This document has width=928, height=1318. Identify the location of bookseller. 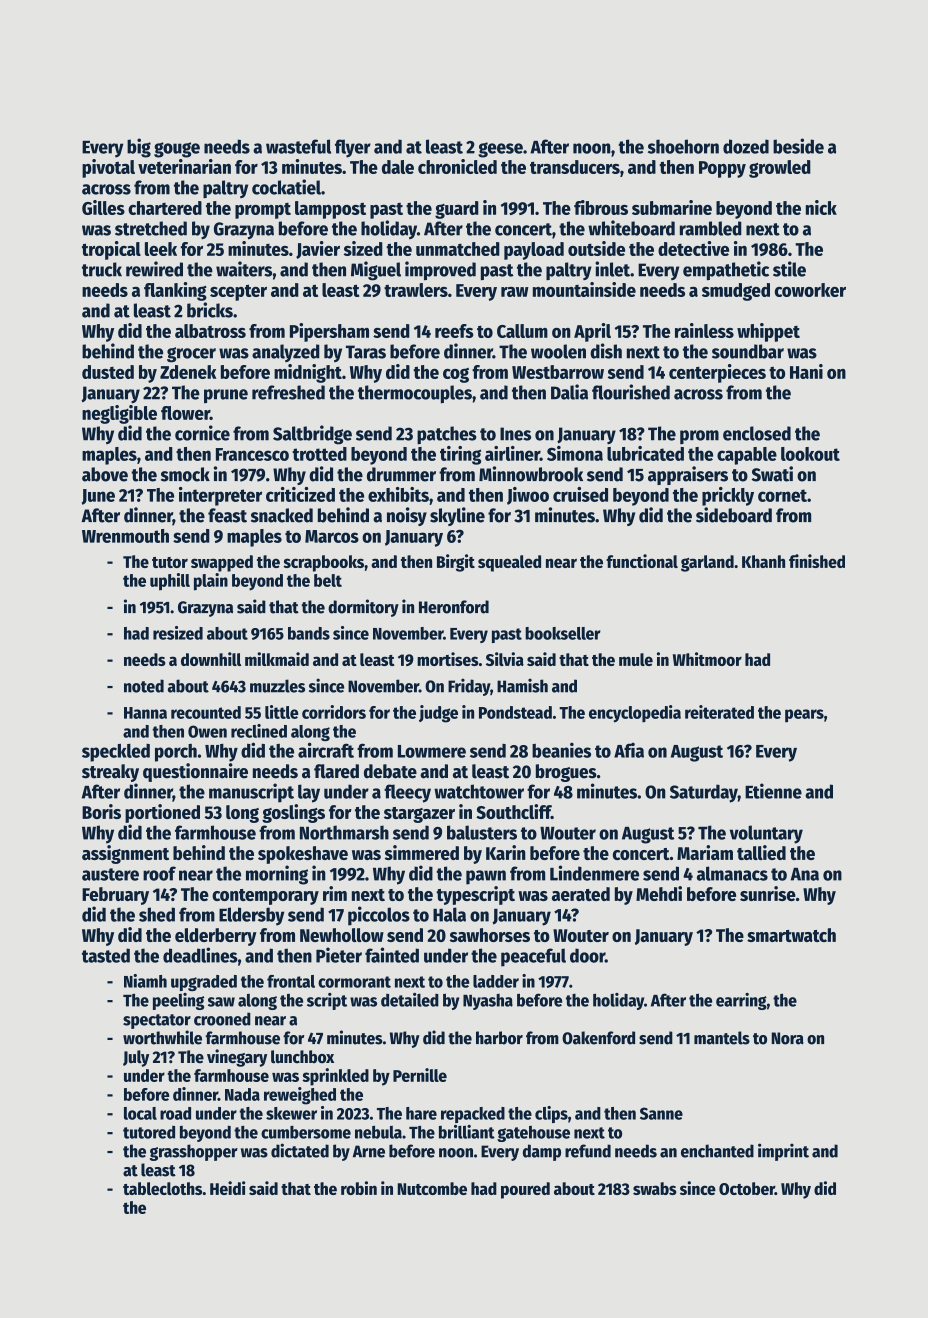
(563, 633).
